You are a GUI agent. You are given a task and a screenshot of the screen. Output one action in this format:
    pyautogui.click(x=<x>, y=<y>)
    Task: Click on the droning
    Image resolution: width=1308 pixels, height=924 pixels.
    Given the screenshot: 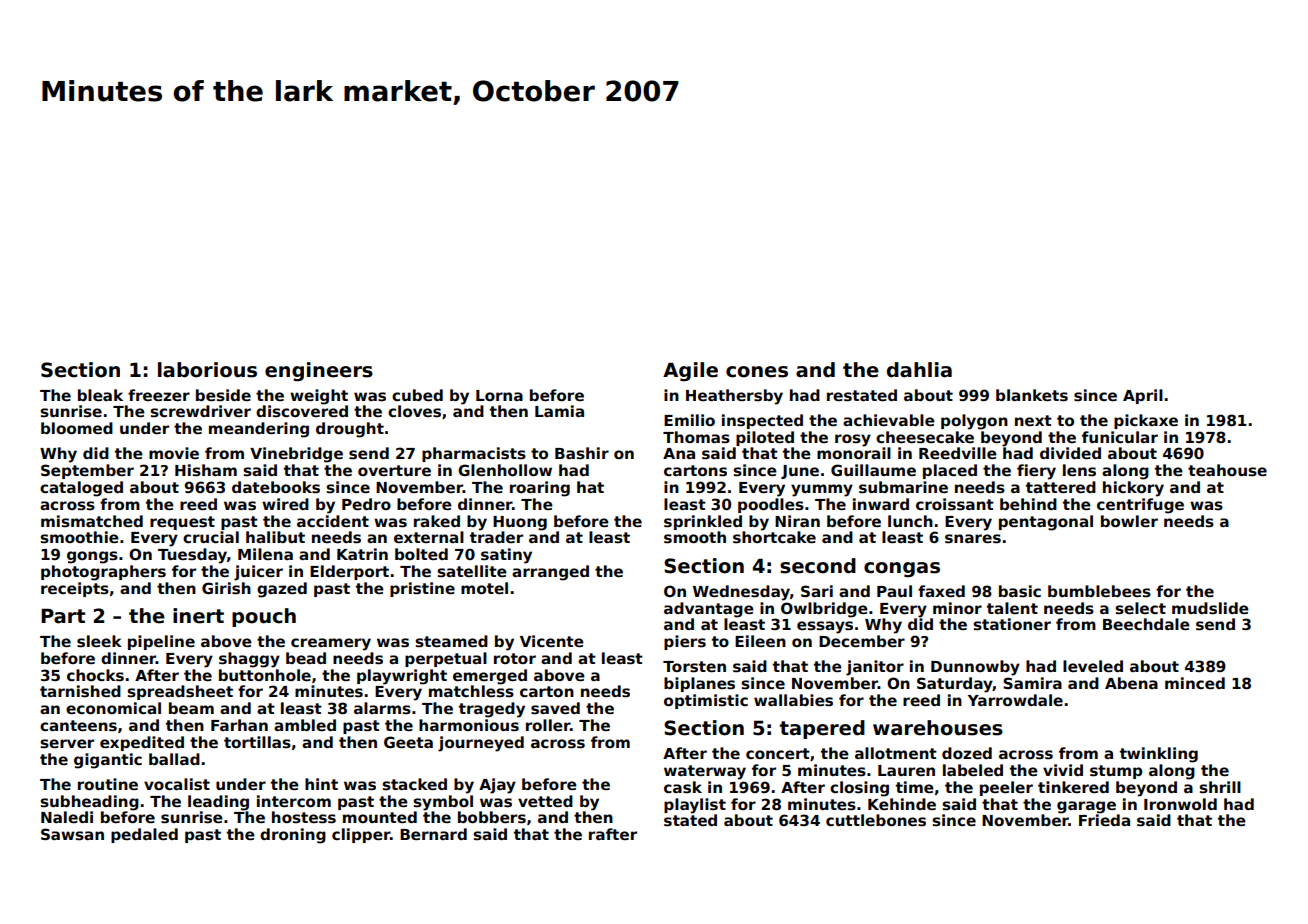 What is the action you would take?
    pyautogui.click(x=293, y=836)
